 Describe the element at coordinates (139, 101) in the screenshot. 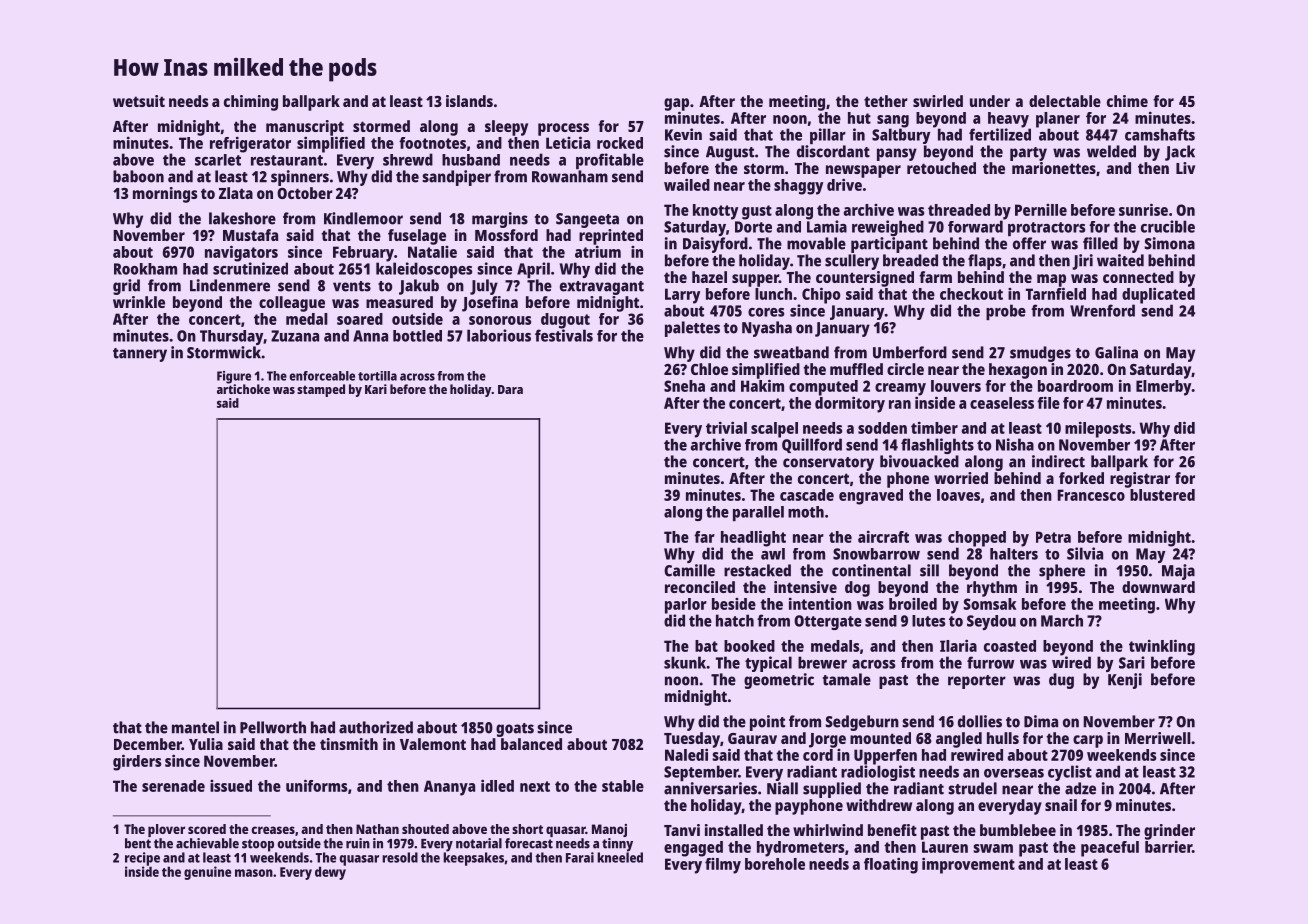

I see `wetsuit` at that location.
